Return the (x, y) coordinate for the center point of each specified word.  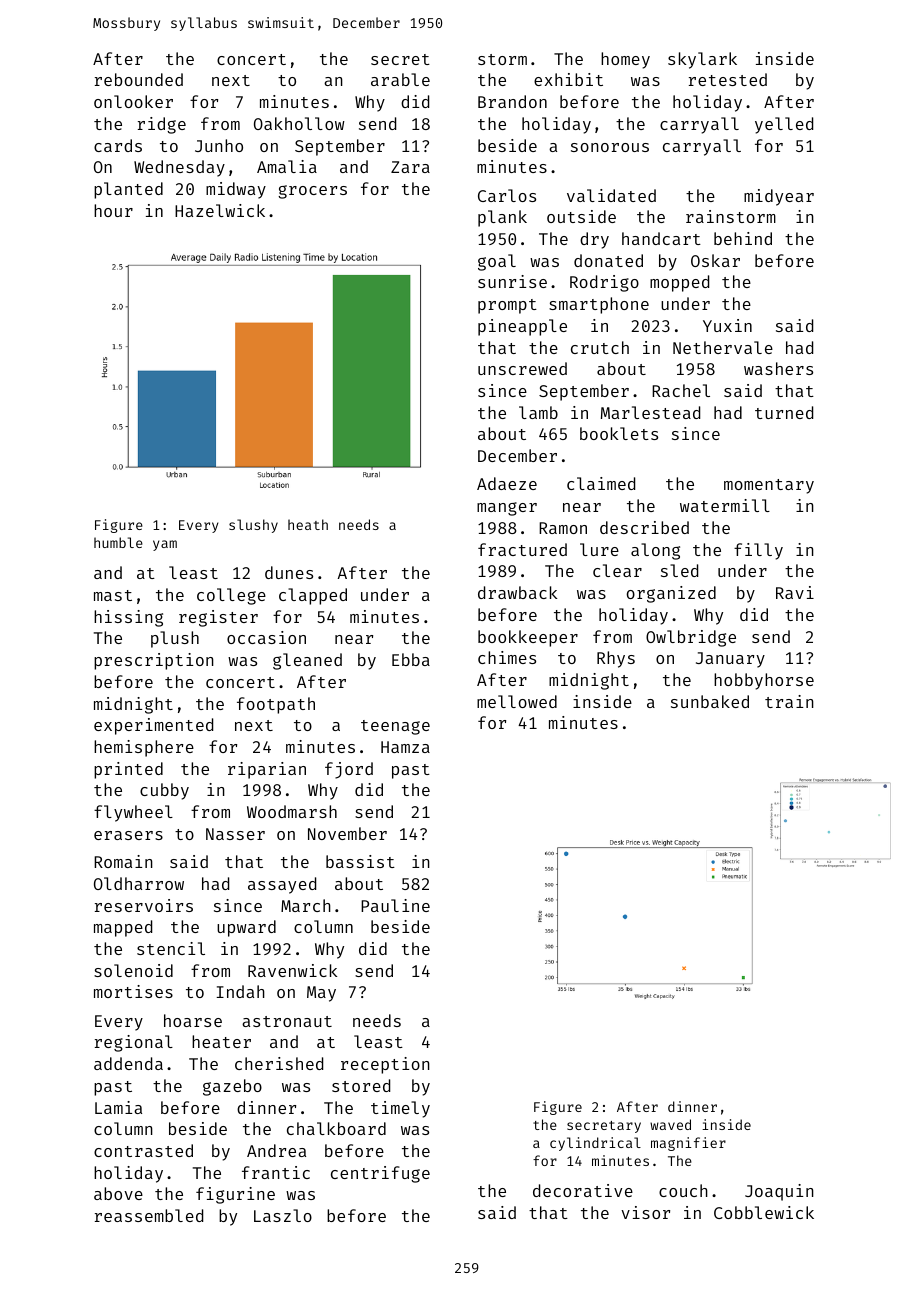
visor (645, 1212)
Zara (410, 167)
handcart (661, 238)
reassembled (149, 1215)
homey (625, 60)
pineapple (522, 327)
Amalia (287, 166)
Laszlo (283, 1215)
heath (308, 524)
